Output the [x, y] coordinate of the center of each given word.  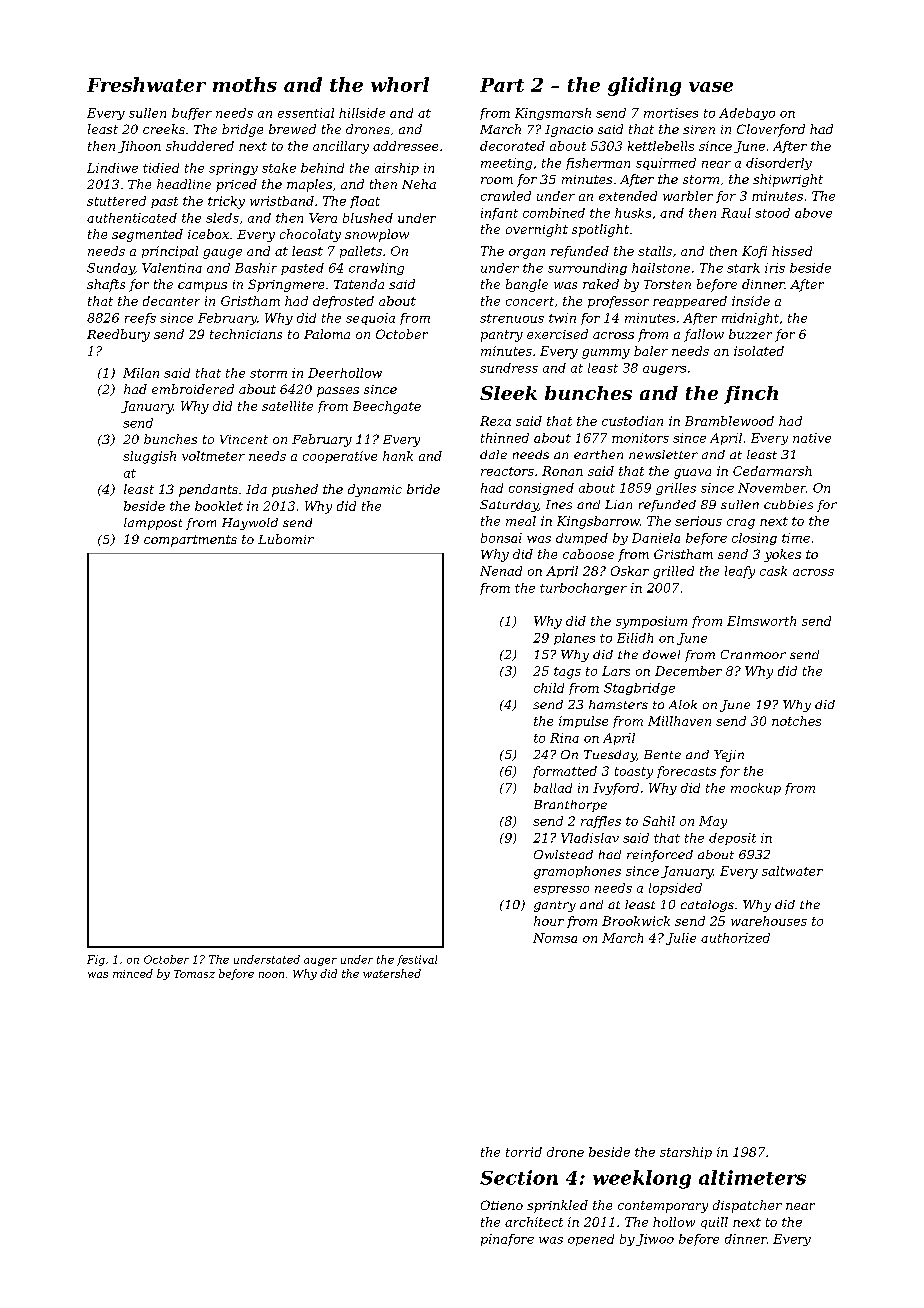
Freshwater [146, 84]
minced [133, 973]
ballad [553, 788]
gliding [644, 86]
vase [711, 87]
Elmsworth [761, 621]
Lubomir [286, 539]
